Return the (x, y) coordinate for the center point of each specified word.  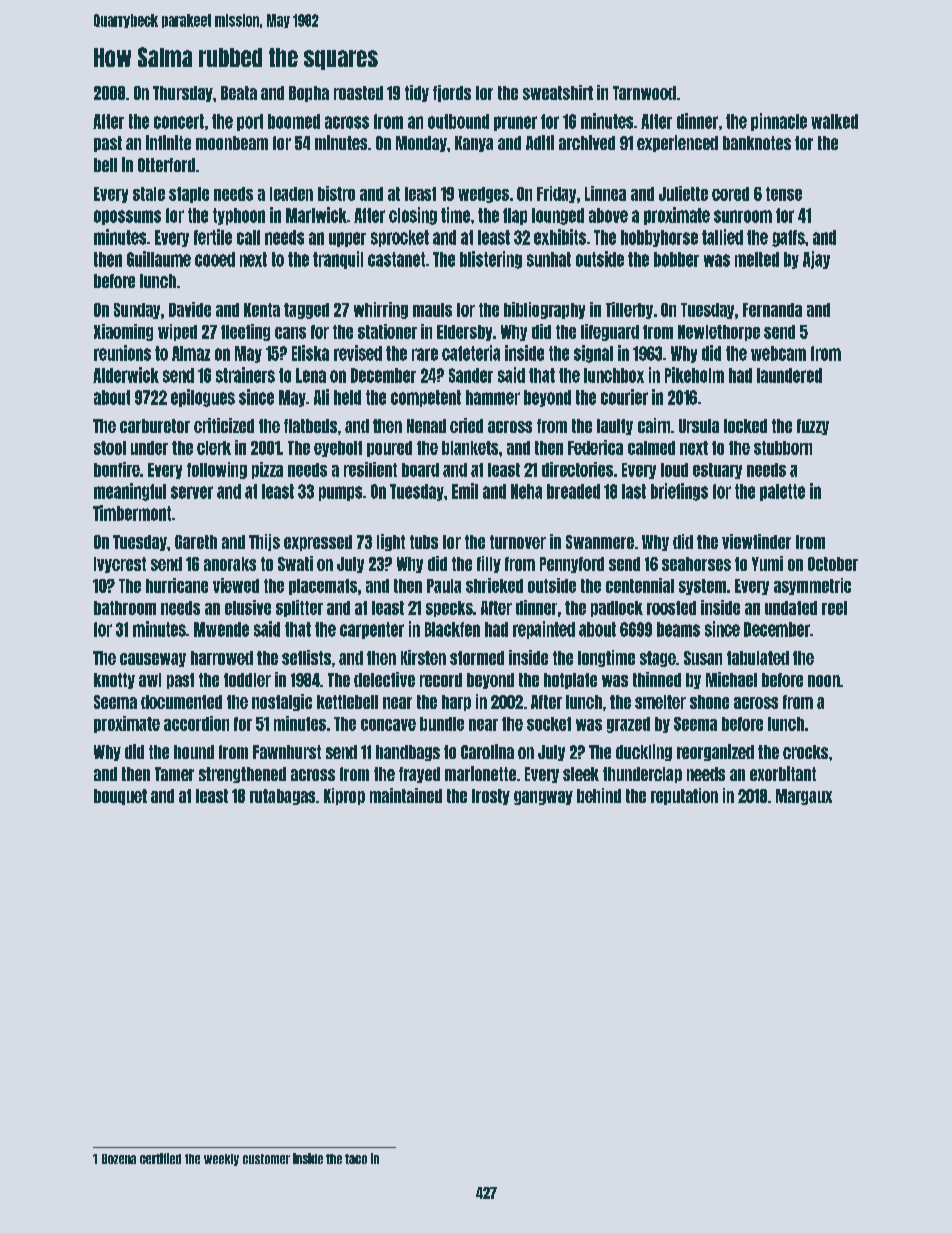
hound (194, 752)
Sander (471, 375)
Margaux (804, 797)
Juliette (683, 193)
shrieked (494, 585)
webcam (778, 353)
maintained (406, 795)
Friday (556, 194)
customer (266, 1159)
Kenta (262, 310)
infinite (168, 142)
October (833, 564)
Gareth (196, 542)
